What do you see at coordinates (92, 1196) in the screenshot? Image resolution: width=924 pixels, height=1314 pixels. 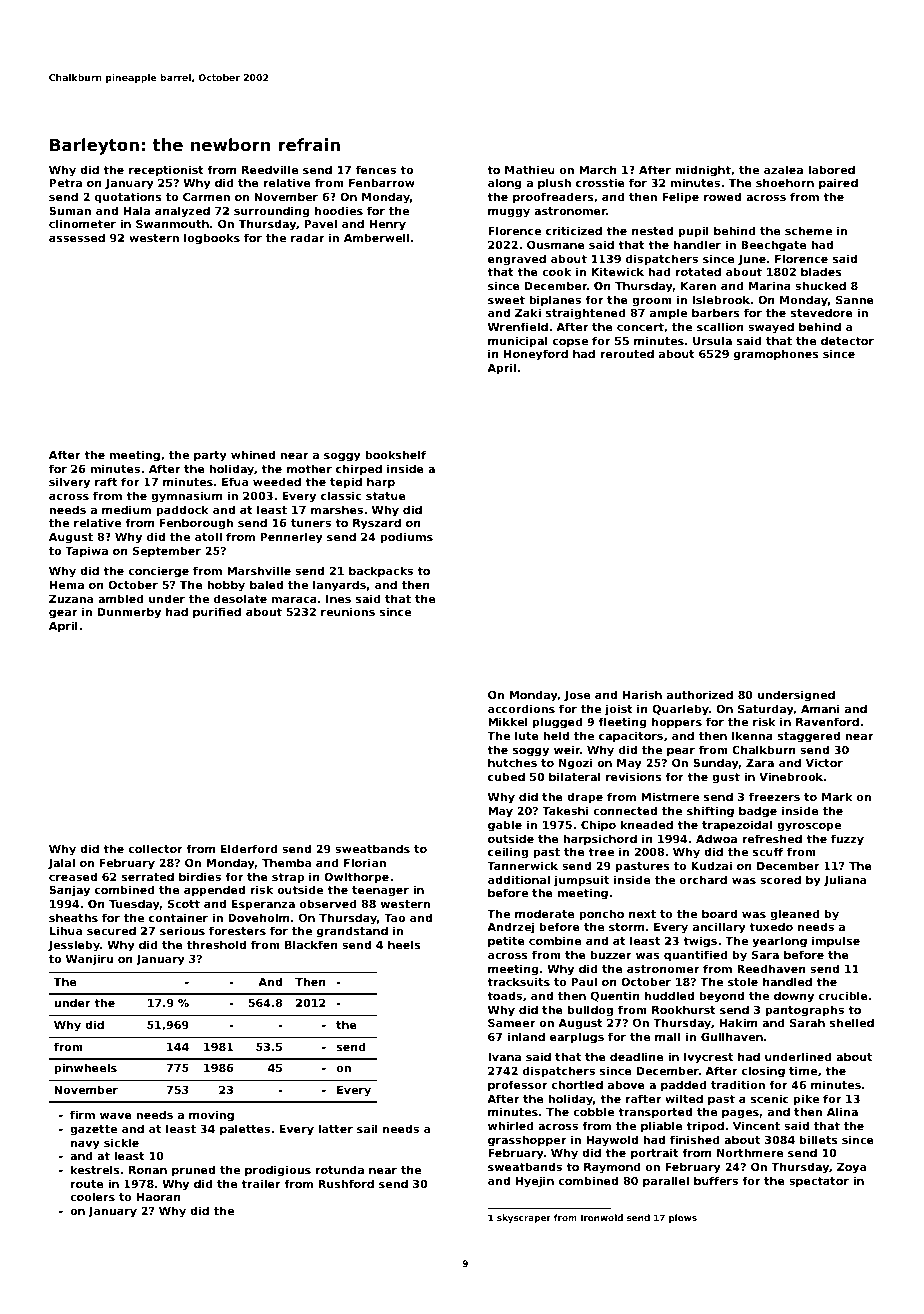 I see `coolers` at bounding box center [92, 1196].
